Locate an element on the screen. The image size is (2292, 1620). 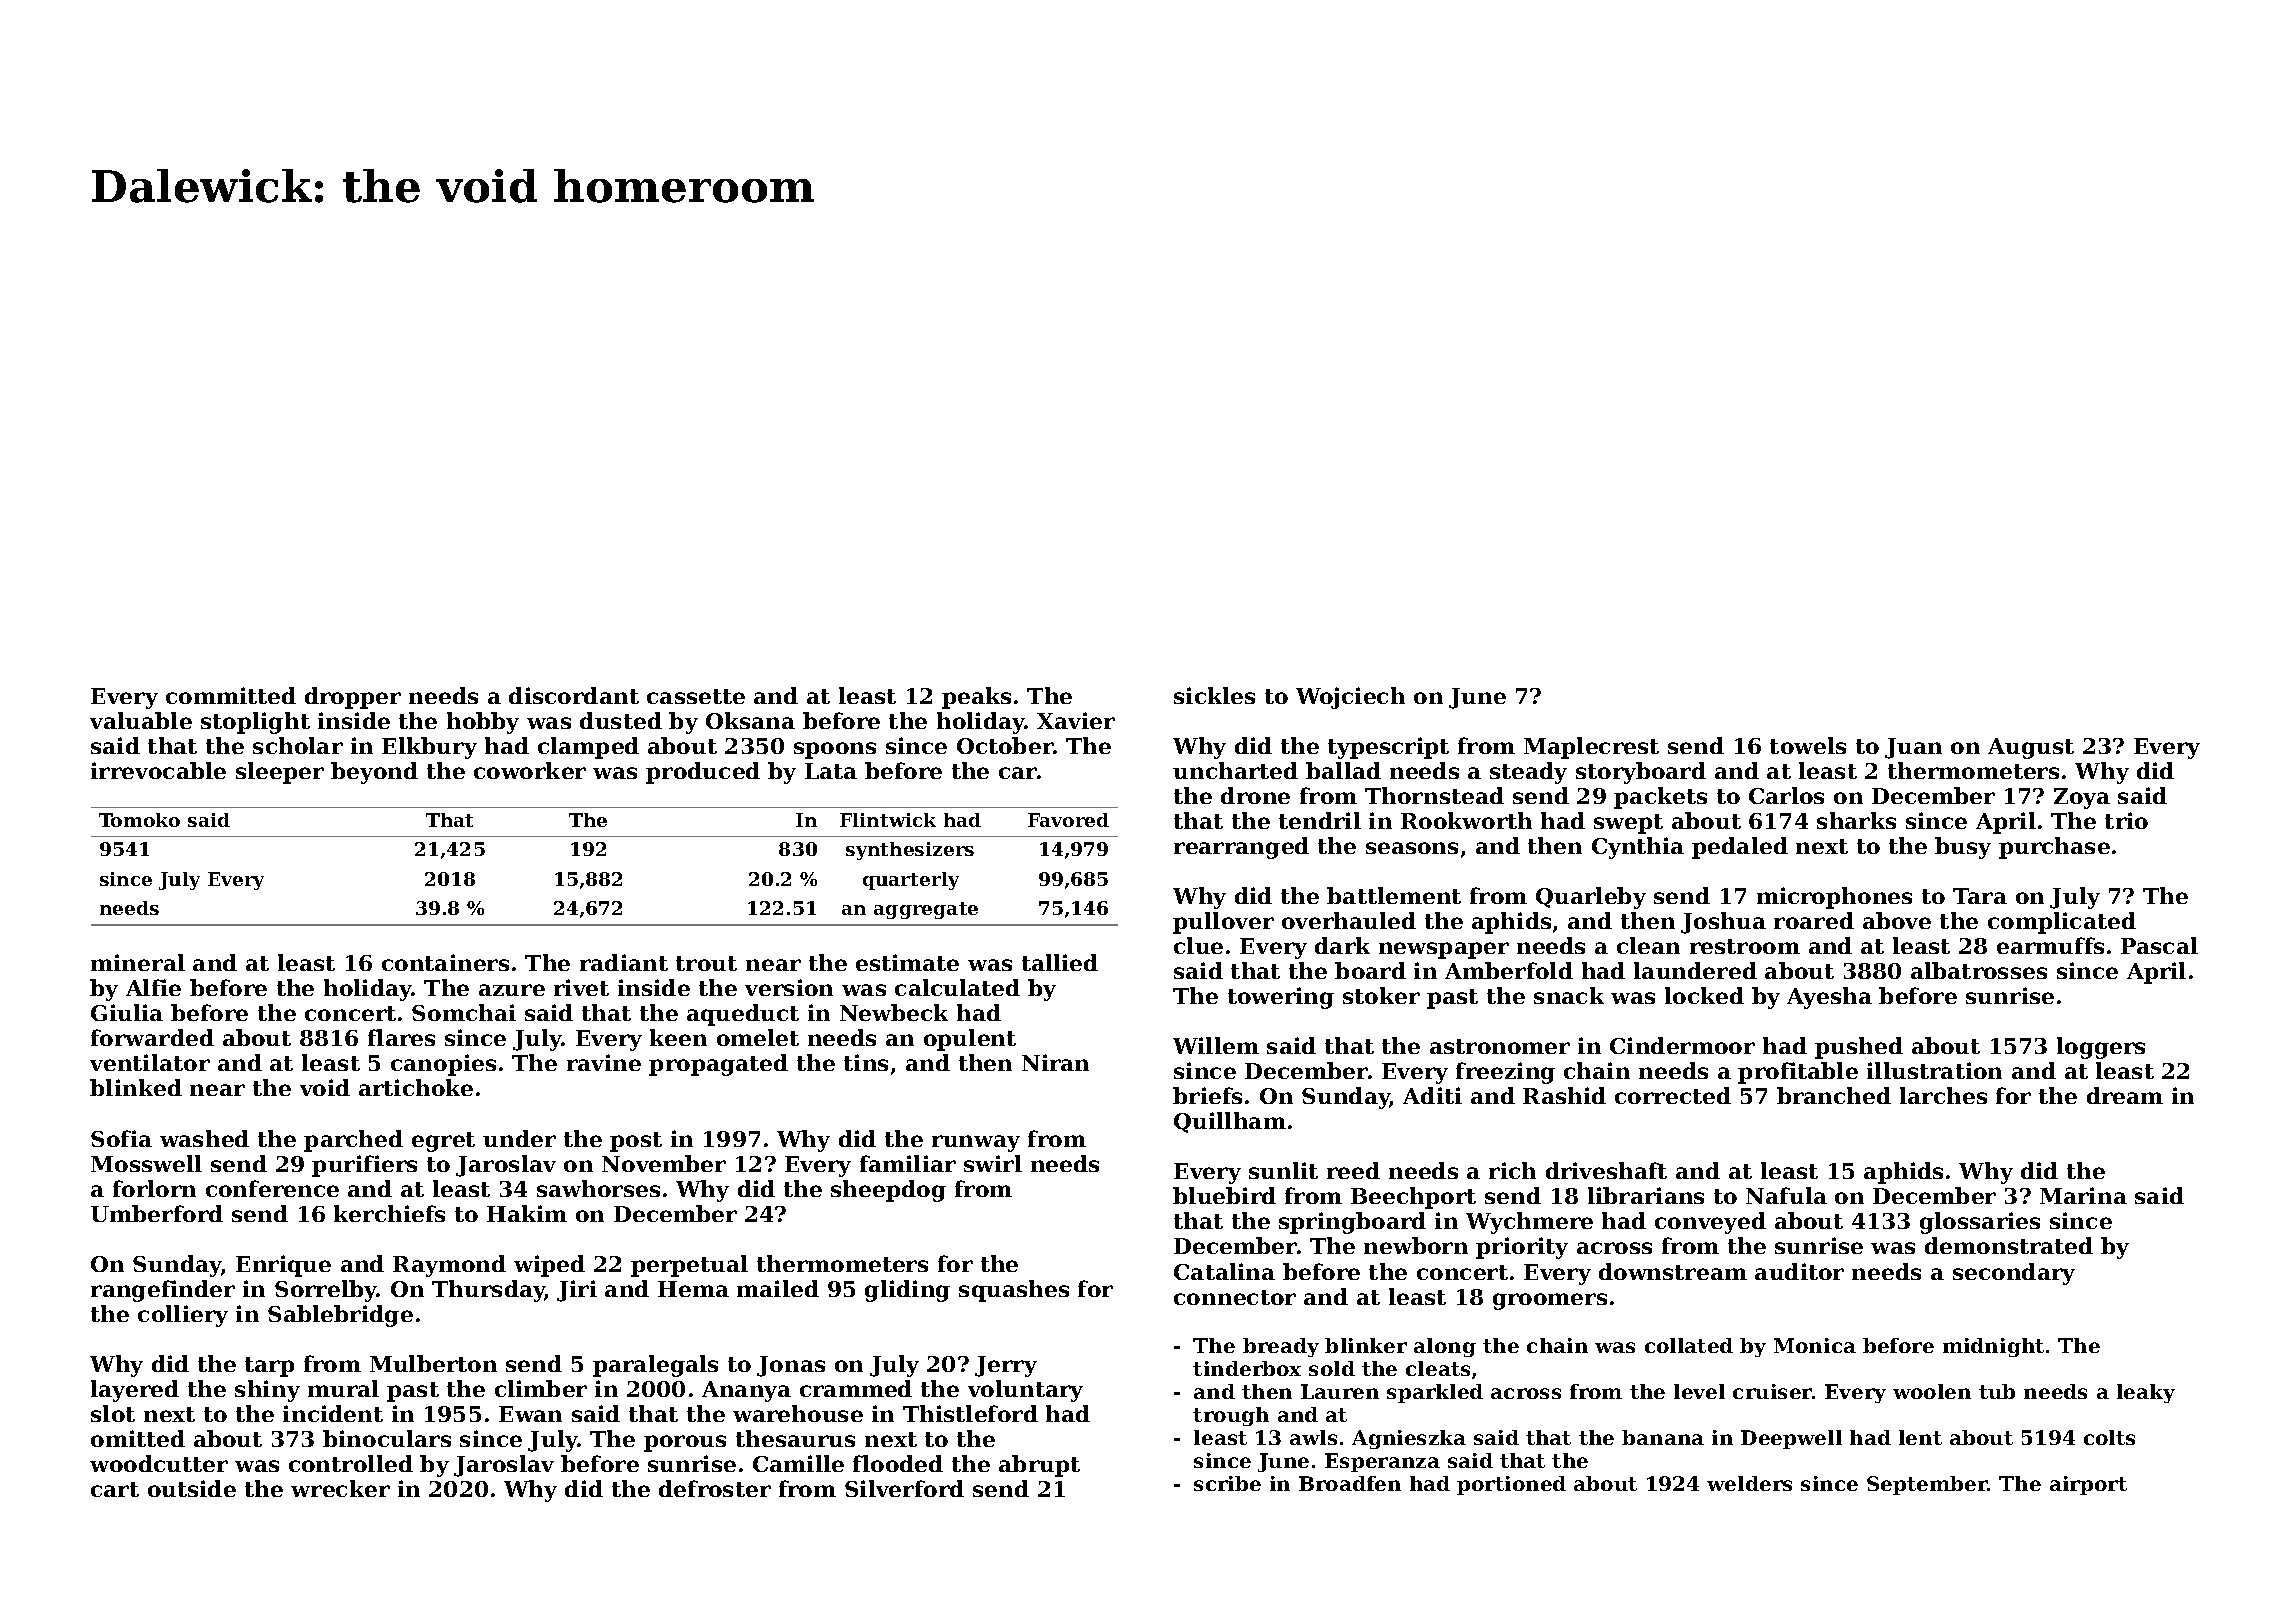
bready is located at coordinates (1281, 1347).
